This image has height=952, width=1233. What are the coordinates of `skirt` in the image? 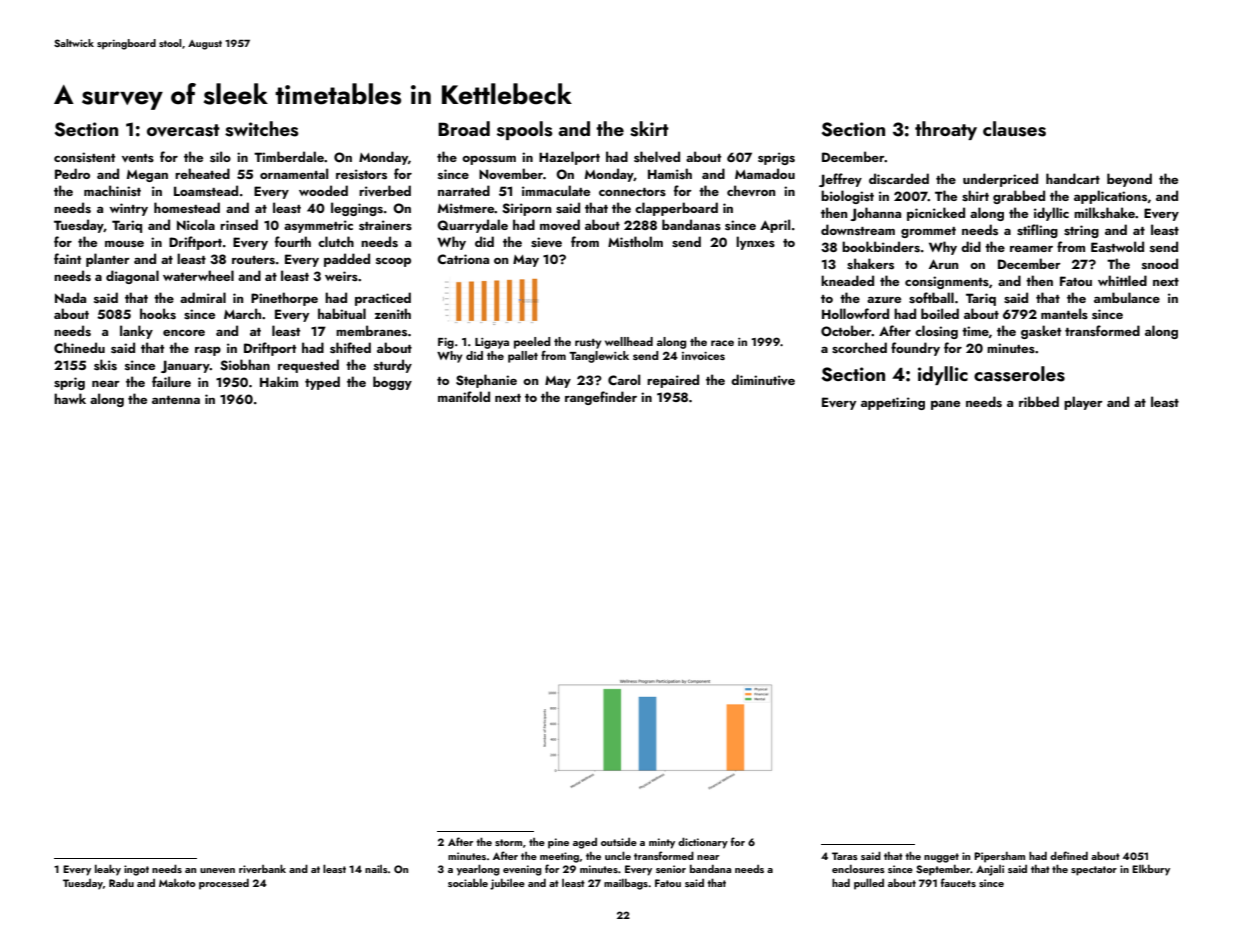 It's located at (649, 129).
